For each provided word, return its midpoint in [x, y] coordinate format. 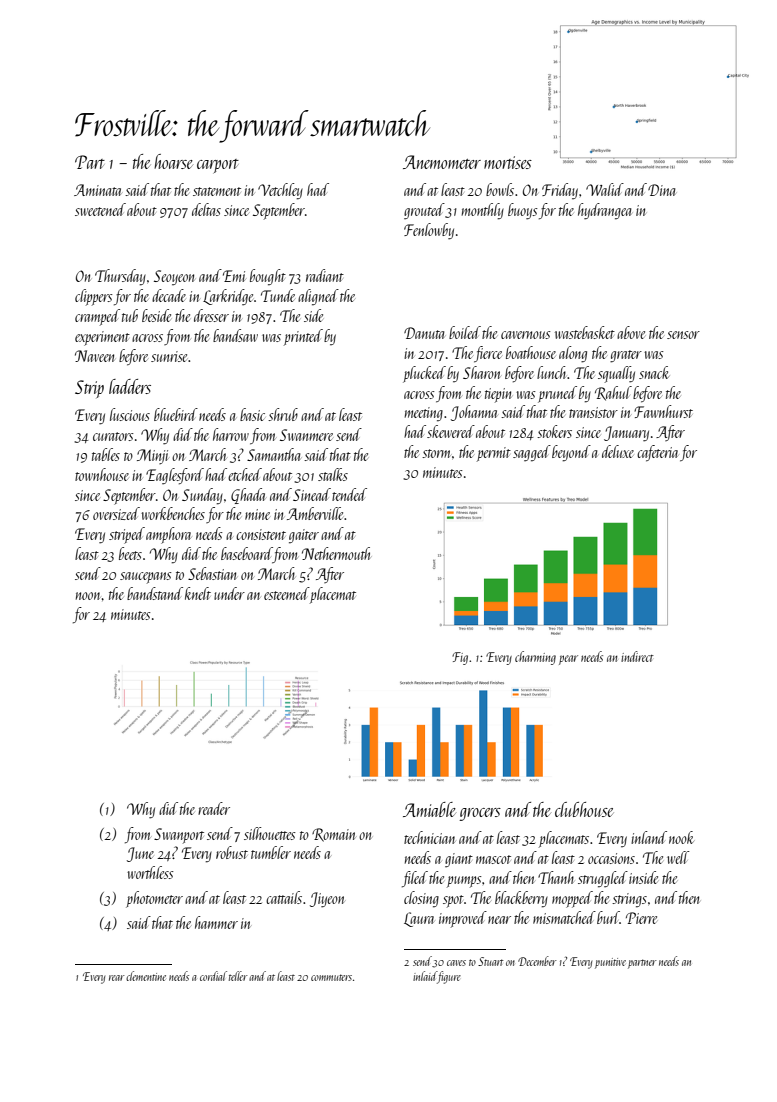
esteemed [287, 593]
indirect [637, 656]
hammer [216, 922]
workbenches [173, 513]
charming [535, 658]
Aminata [98, 190]
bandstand [155, 593]
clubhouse [584, 809]
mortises [508, 162]
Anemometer [442, 162]
